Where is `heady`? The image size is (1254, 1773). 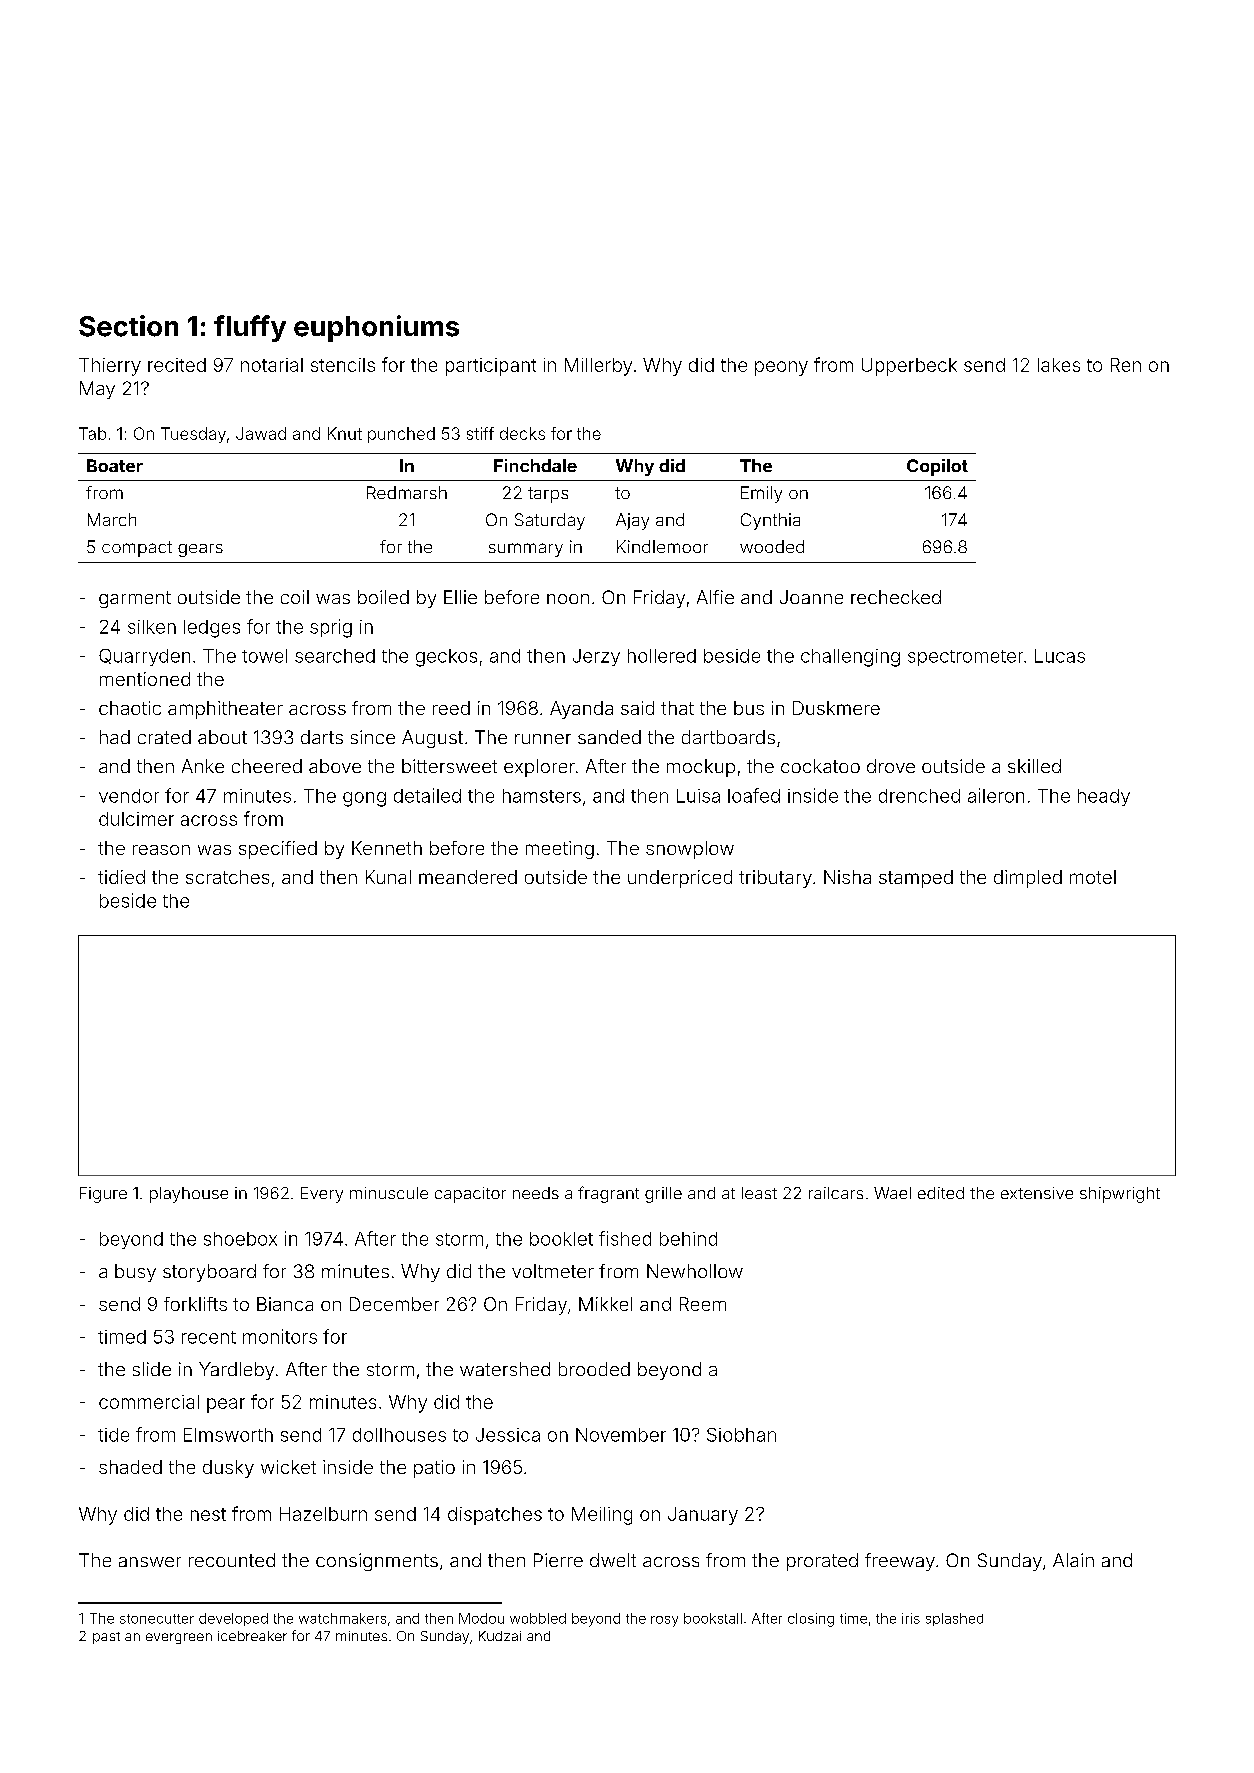 heady is located at coordinates (1104, 797).
